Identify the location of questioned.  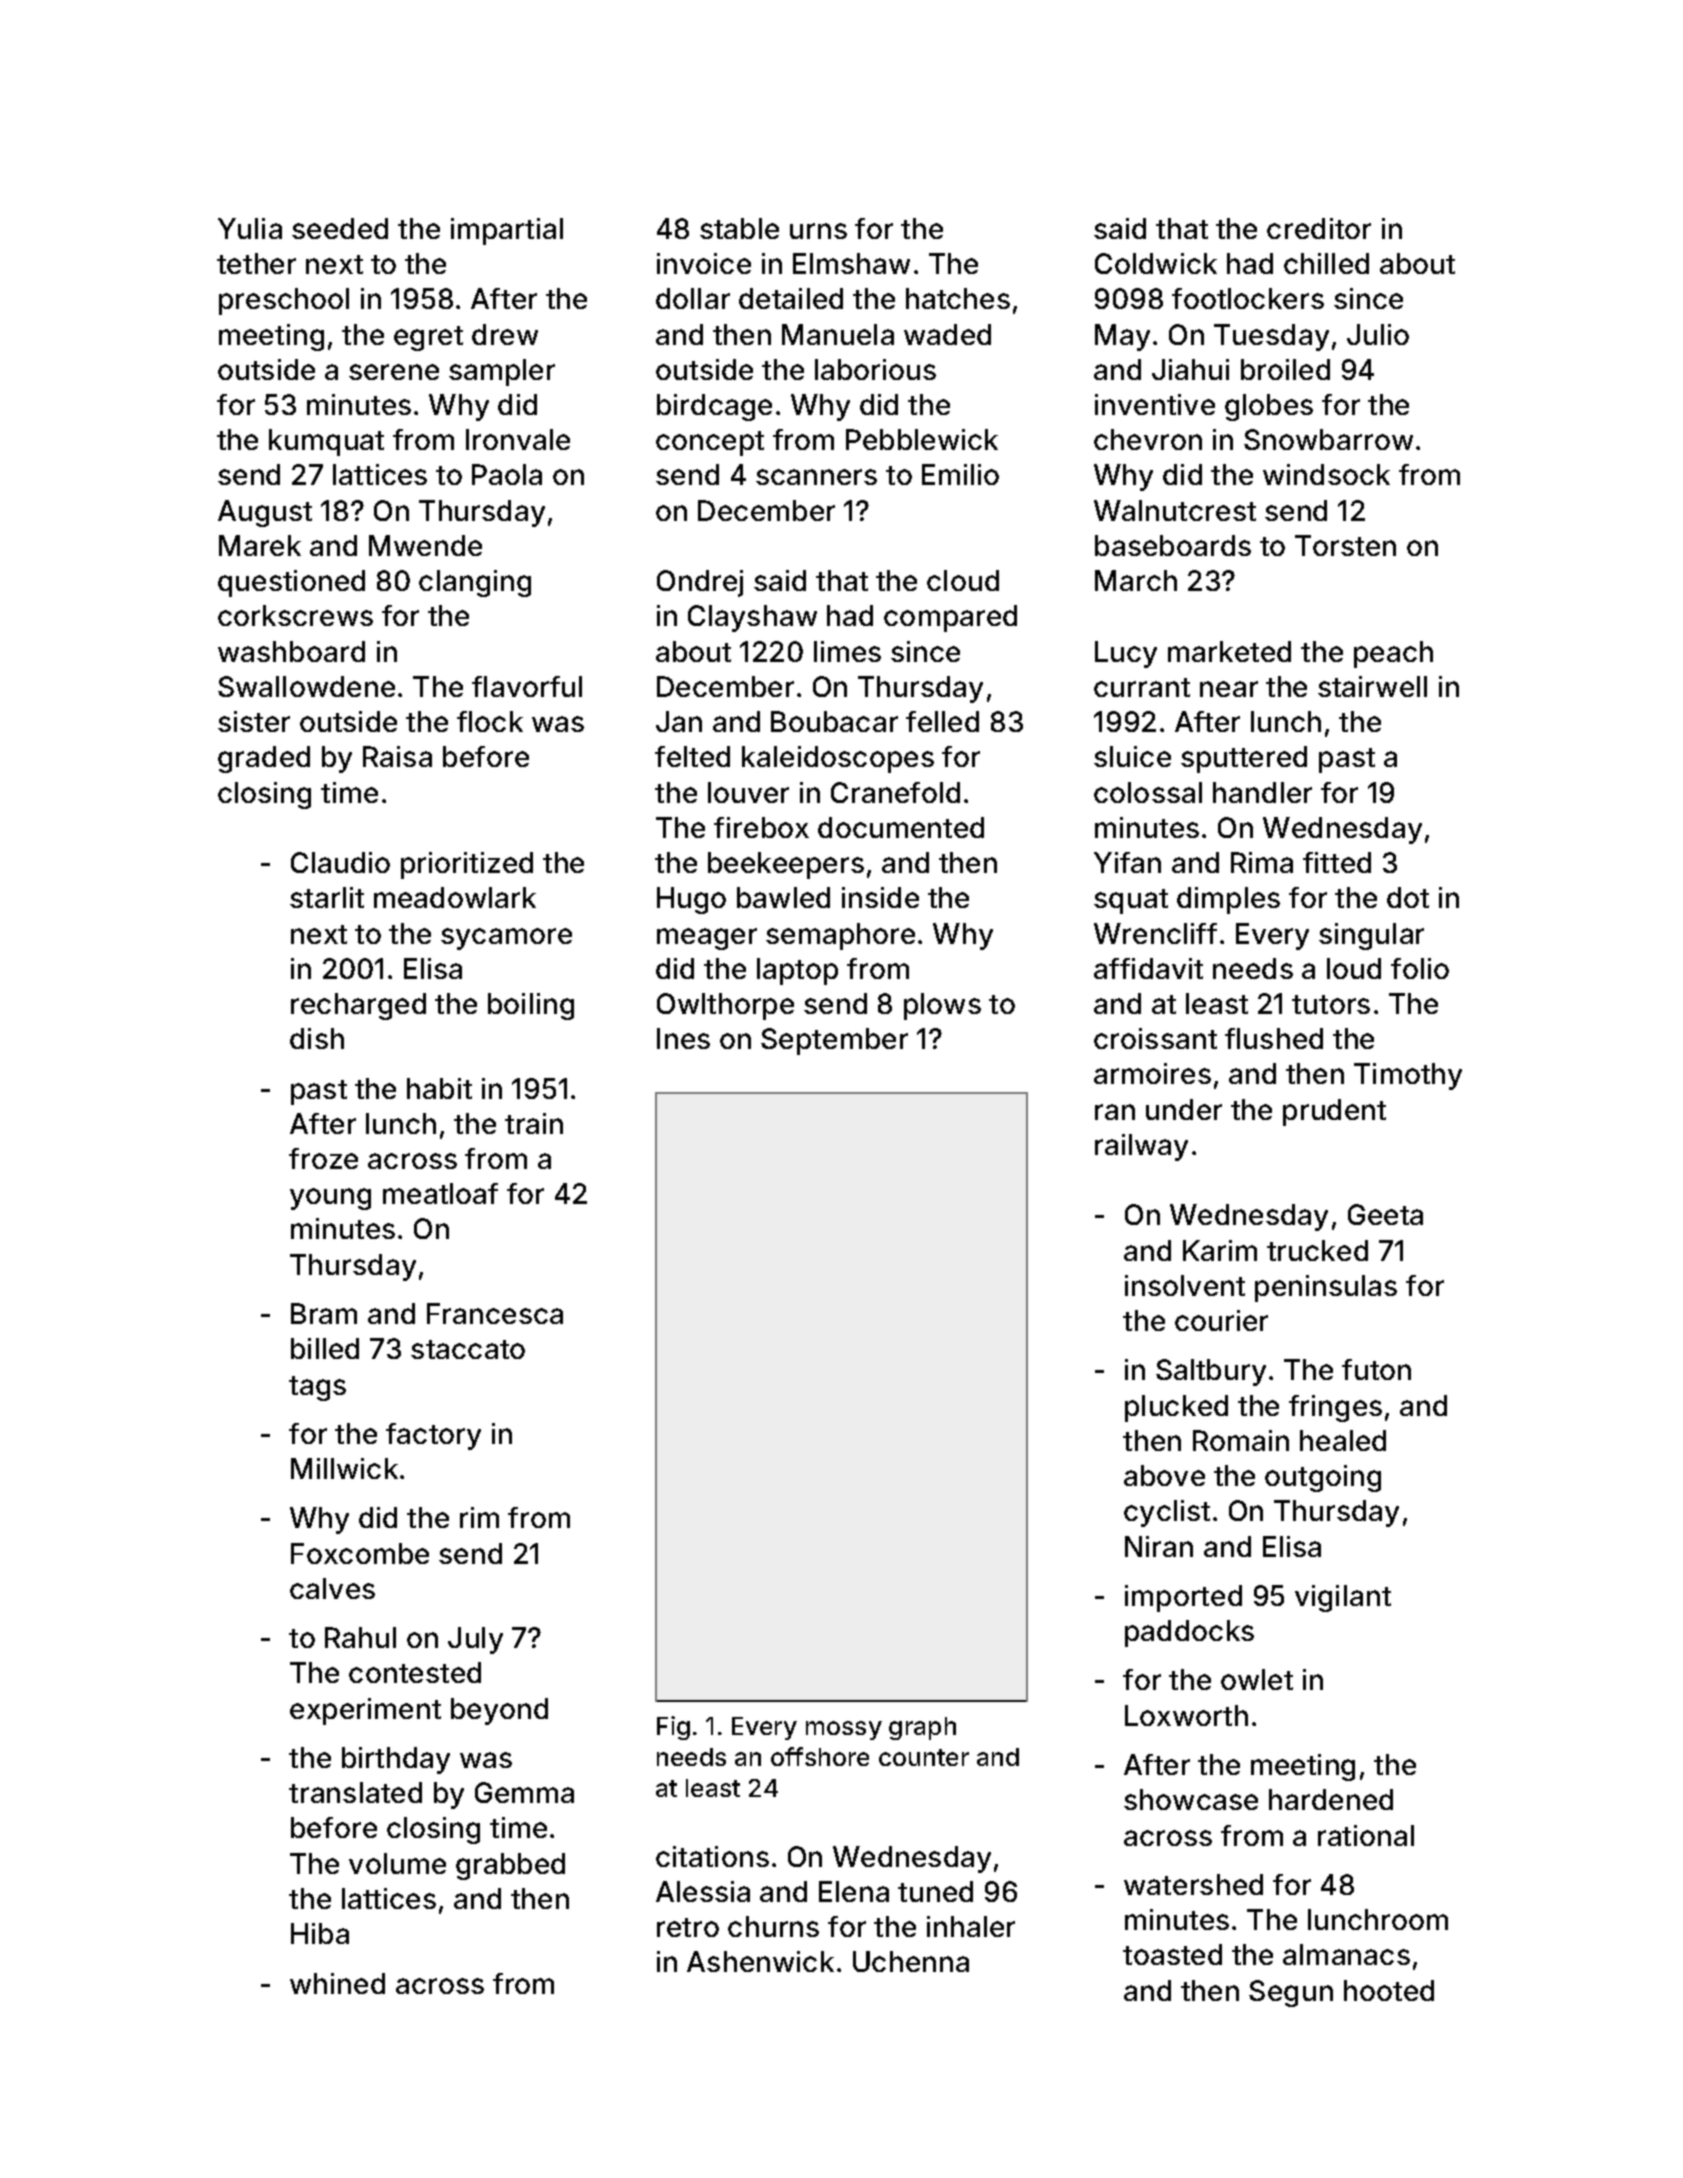
(291, 583).
